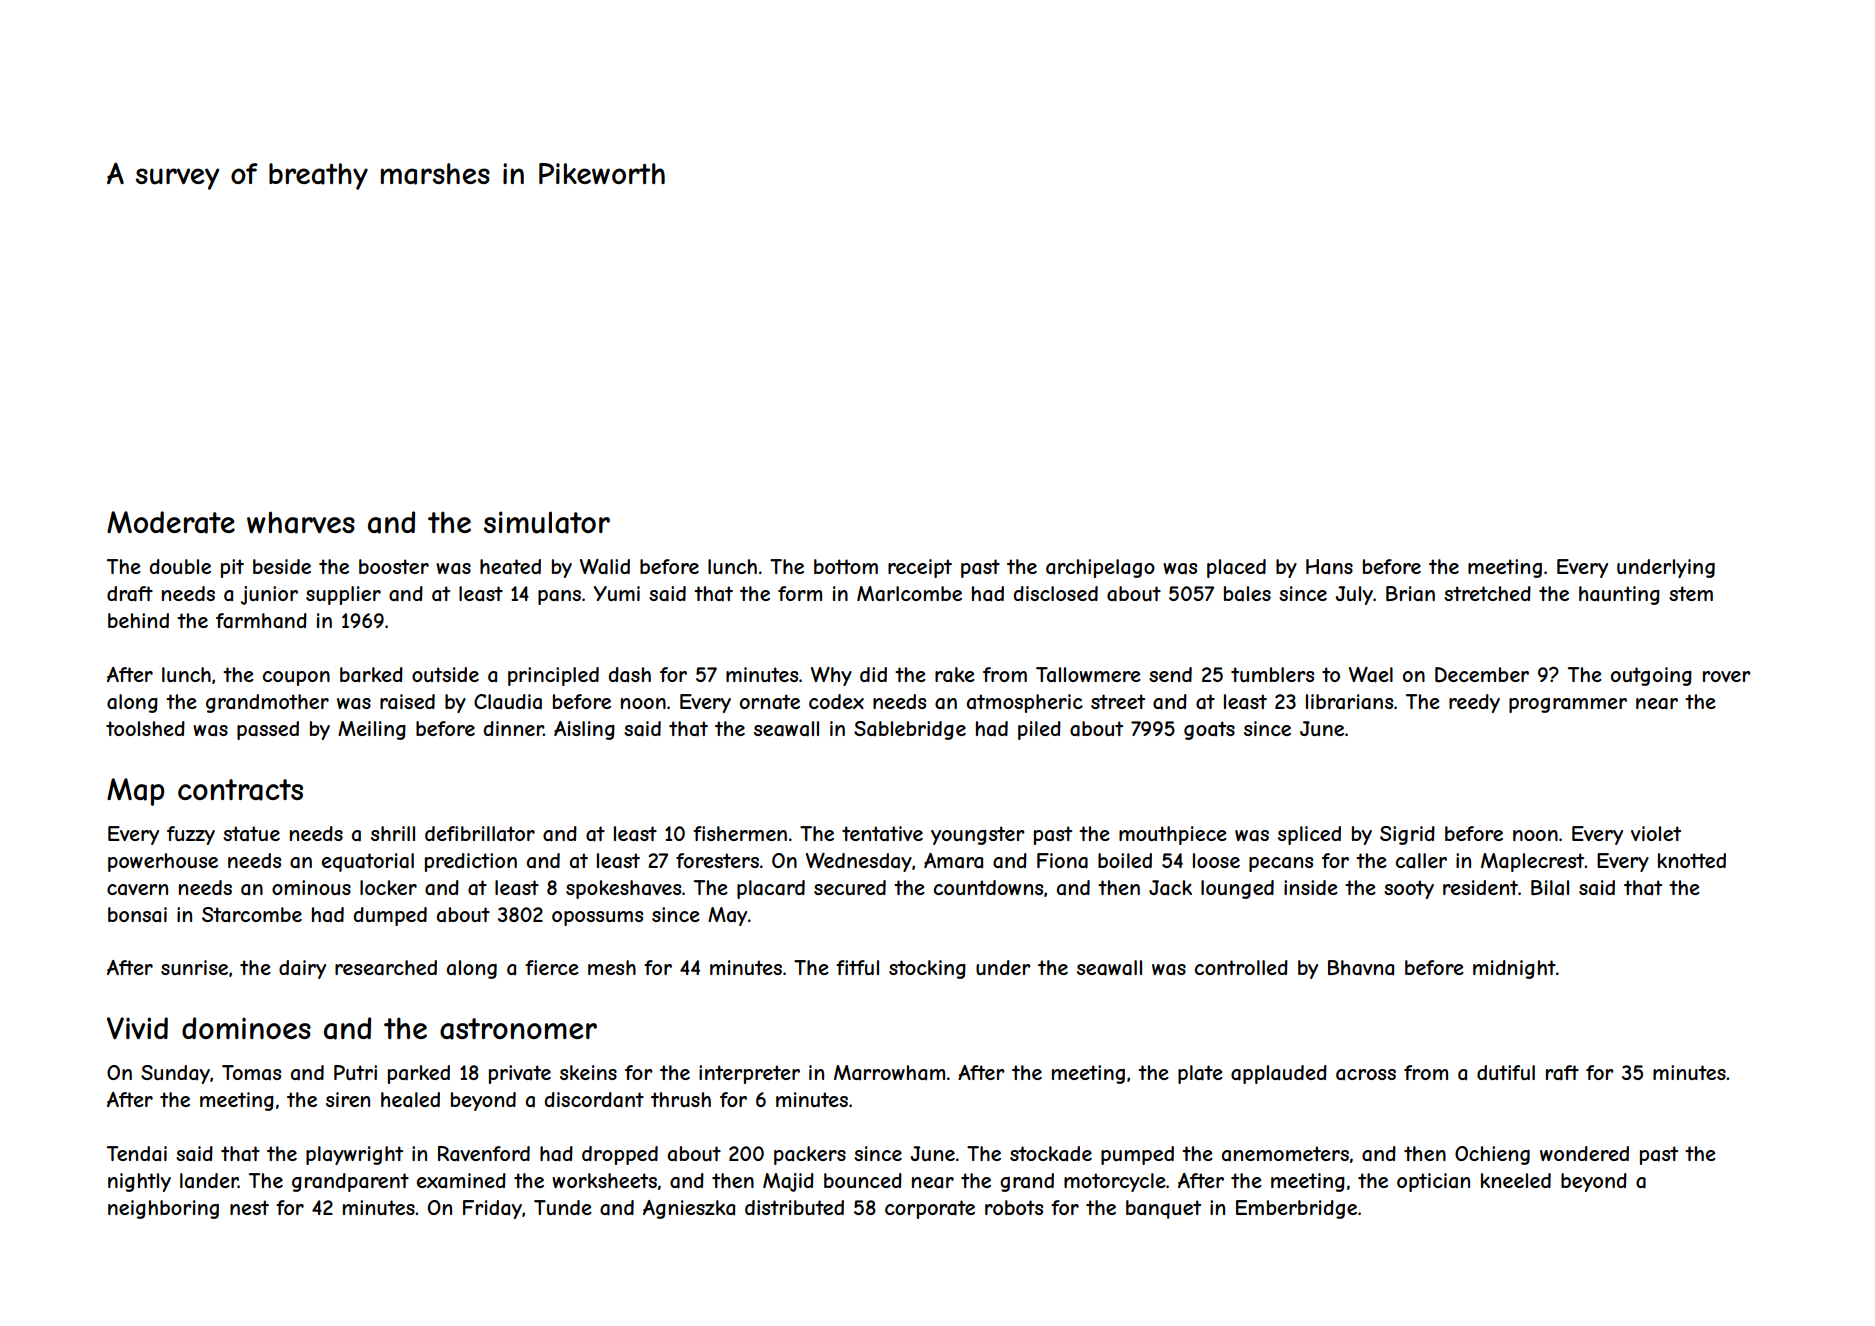  What do you see at coordinates (717, 860) in the page?
I see `foresters` at bounding box center [717, 860].
